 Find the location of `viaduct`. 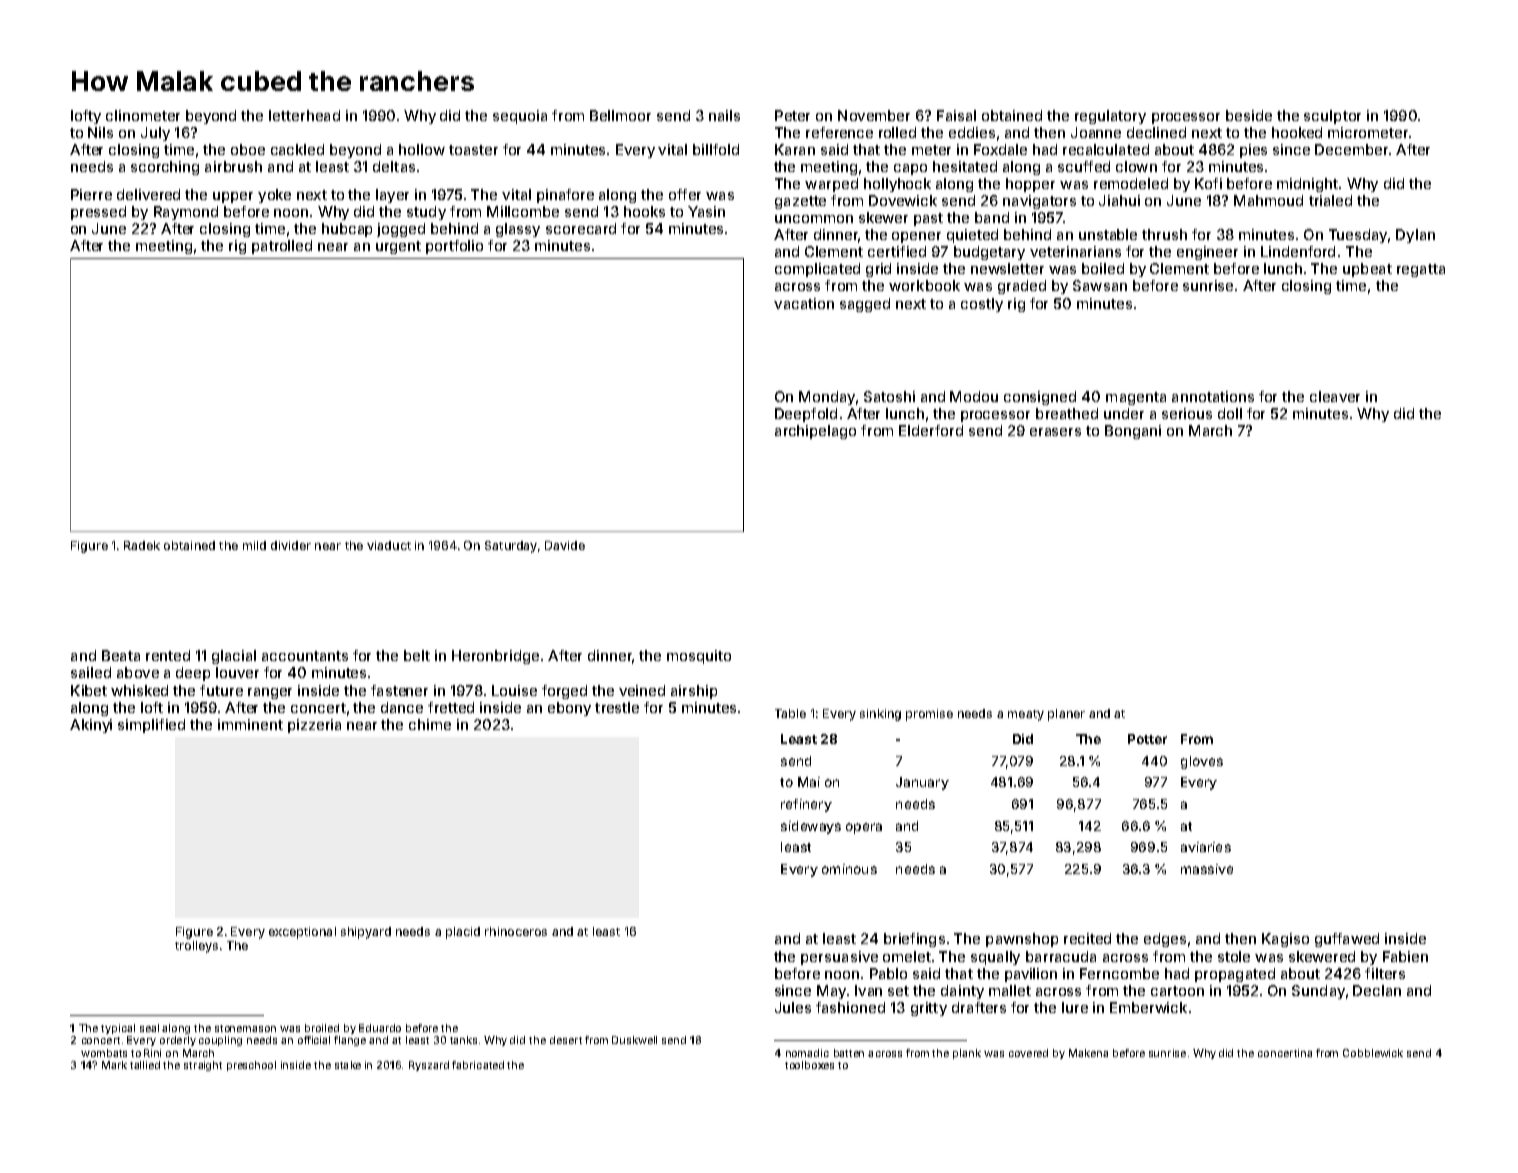

viaduct is located at coordinates (389, 545).
